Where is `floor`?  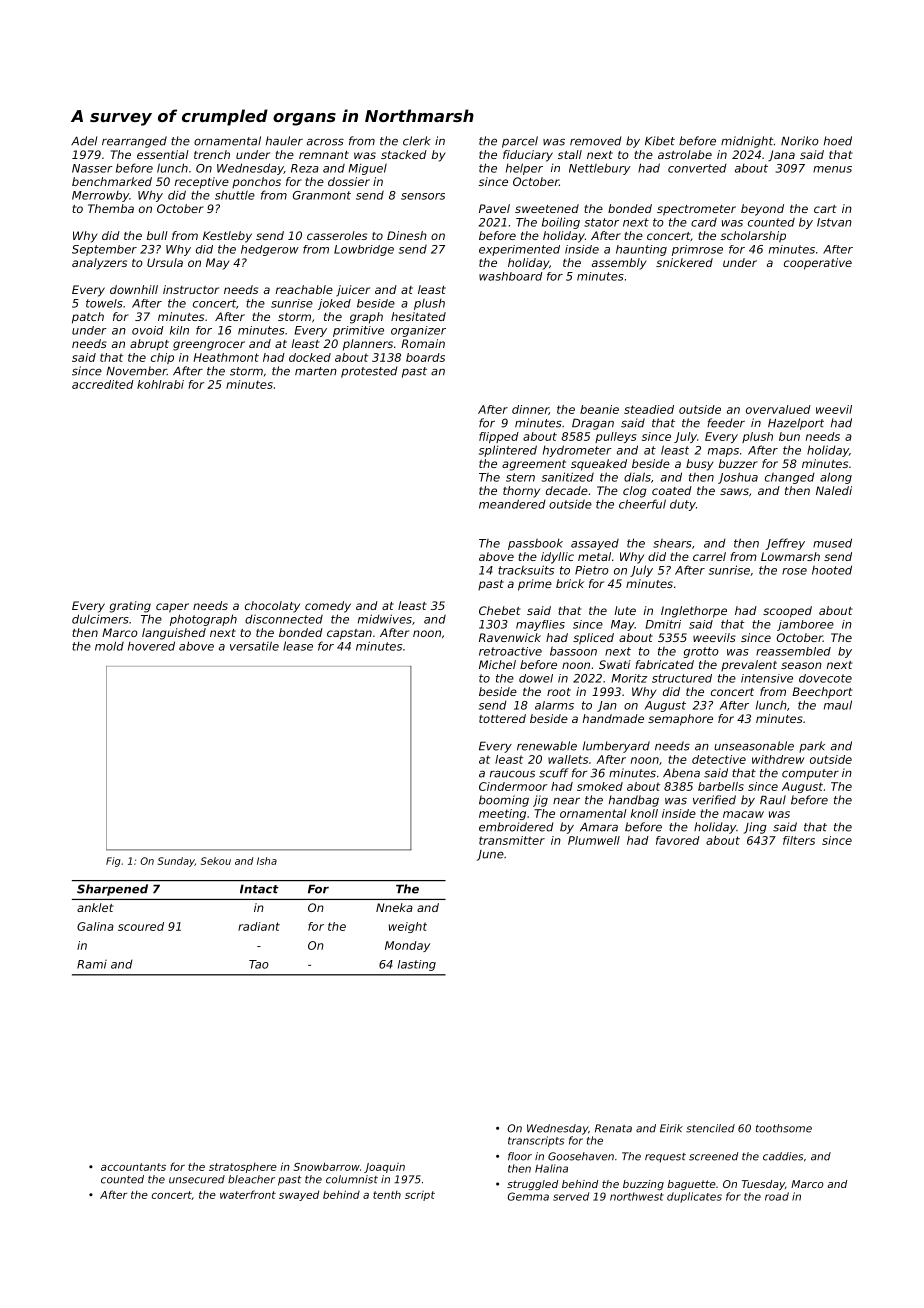 floor is located at coordinates (520, 1156).
